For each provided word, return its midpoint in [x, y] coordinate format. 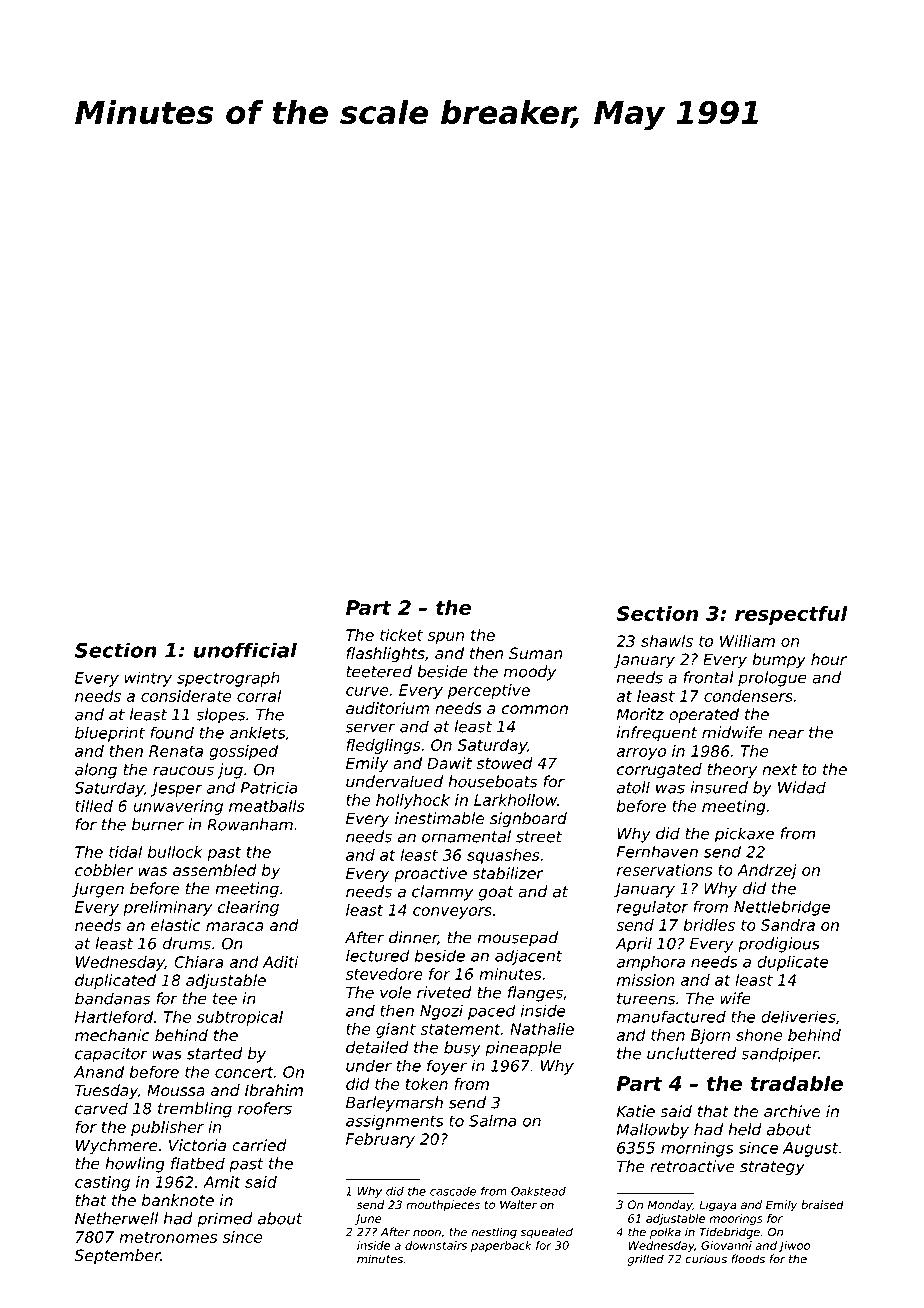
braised [822, 1204]
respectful [791, 615]
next [779, 769]
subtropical [240, 1018]
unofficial [245, 650]
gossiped [243, 752]
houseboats [492, 781]
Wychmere [117, 1147]
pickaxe [744, 835]
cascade [453, 1191]
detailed [377, 1047]
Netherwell [116, 1218]
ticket [401, 635]
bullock [175, 852]
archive [792, 1111]
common [535, 710]
